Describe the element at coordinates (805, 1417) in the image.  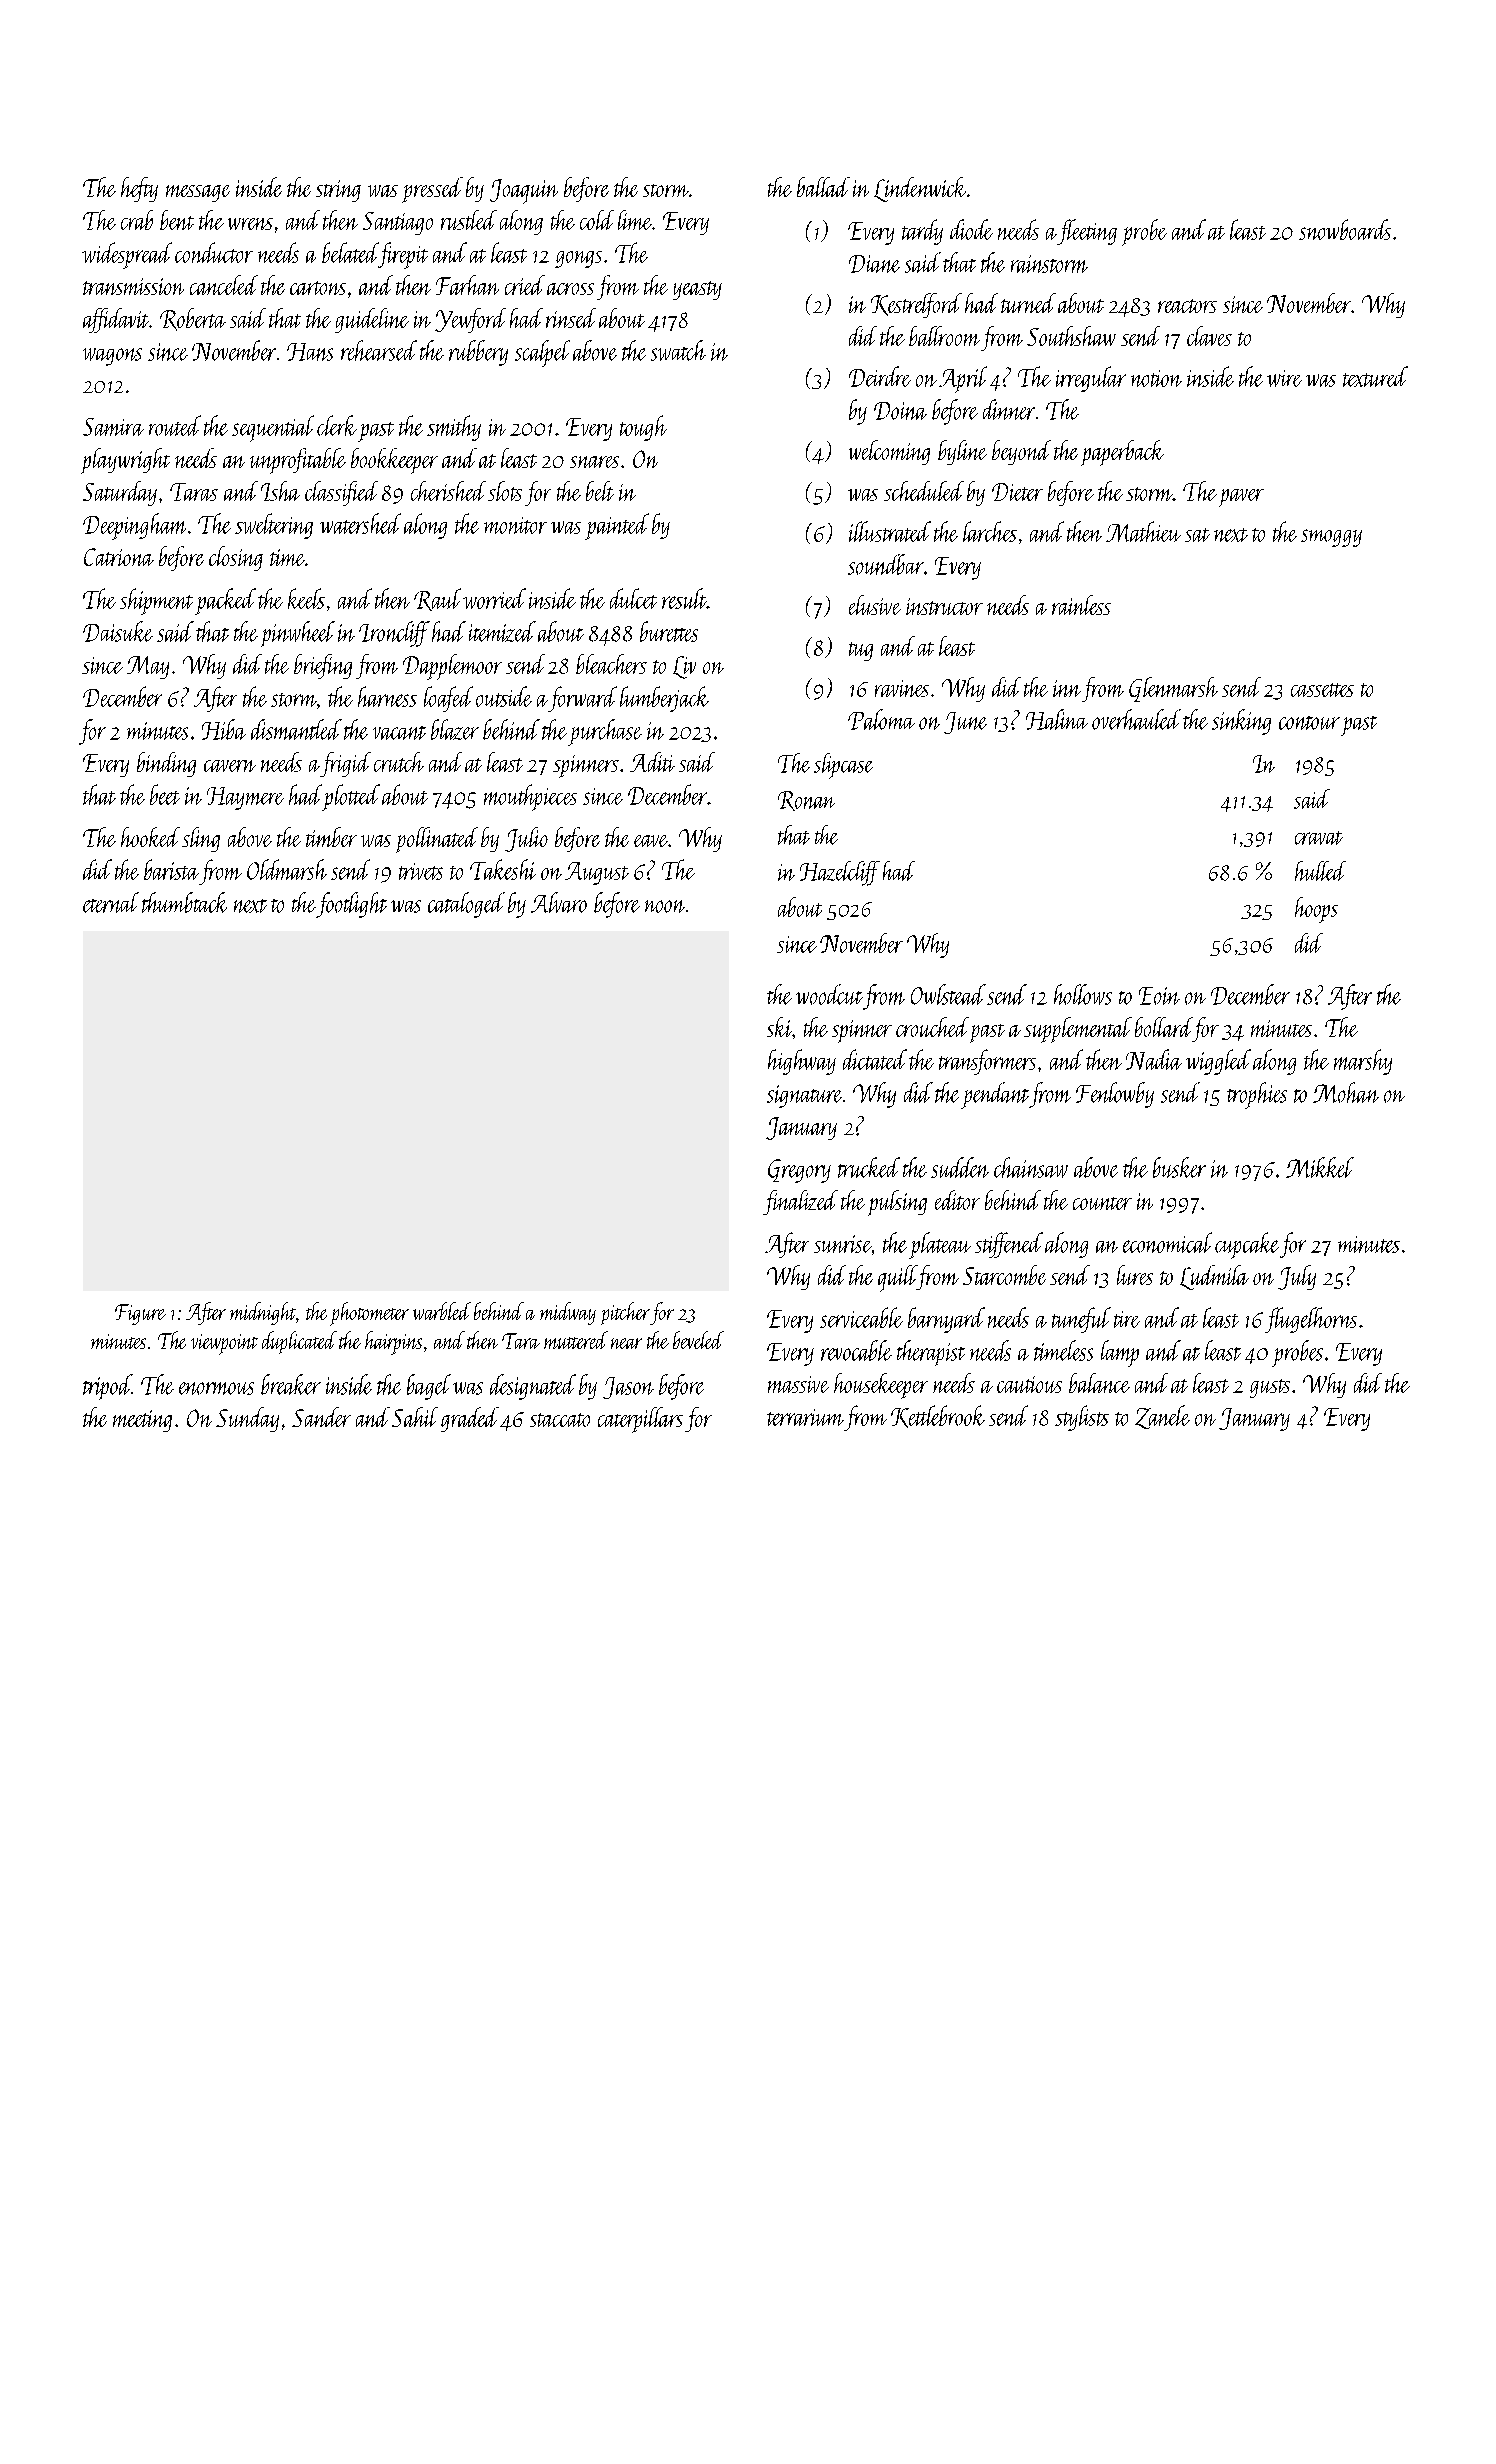
I see `terrarium` at that location.
